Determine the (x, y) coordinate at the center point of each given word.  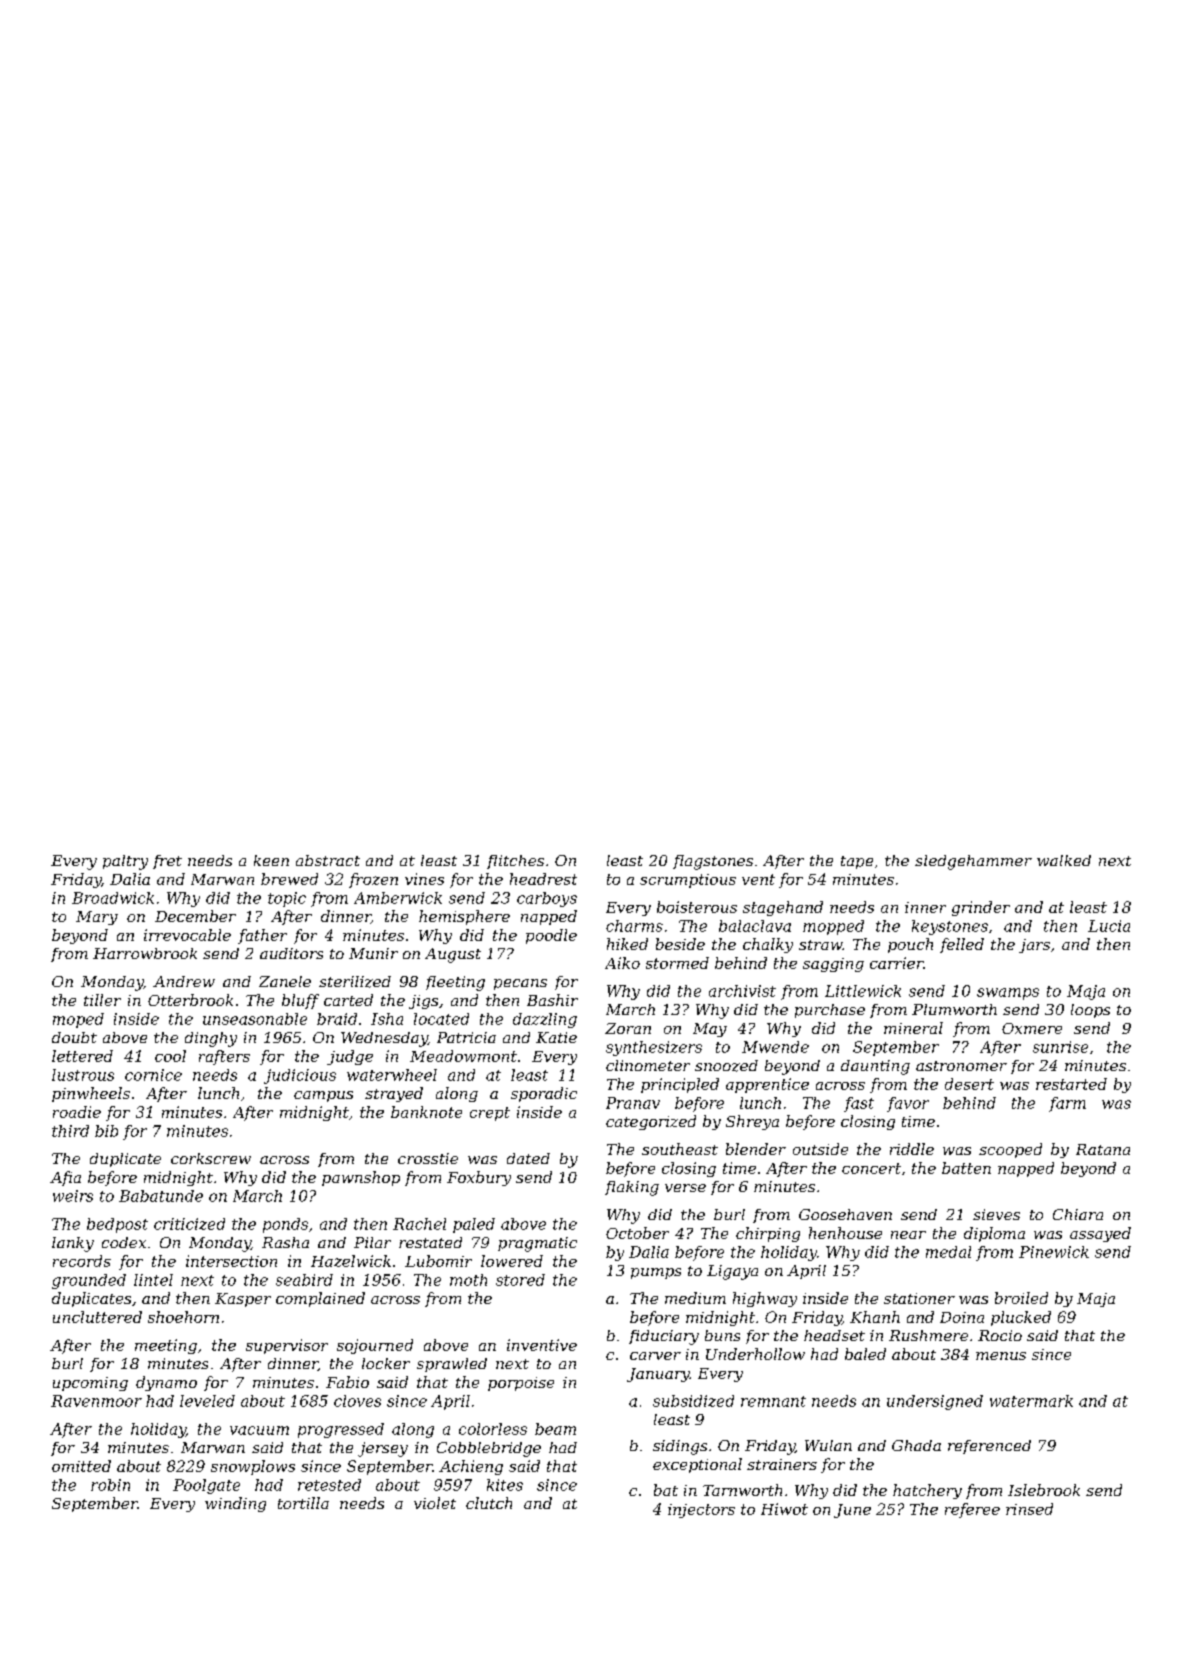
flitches (515, 862)
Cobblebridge (489, 1449)
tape (857, 862)
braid (337, 1019)
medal (948, 1252)
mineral (913, 1028)
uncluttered (97, 1317)
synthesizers (654, 1048)
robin (110, 1485)
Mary (97, 918)
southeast (680, 1149)
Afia (65, 1178)
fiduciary (664, 1337)
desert (969, 1084)
